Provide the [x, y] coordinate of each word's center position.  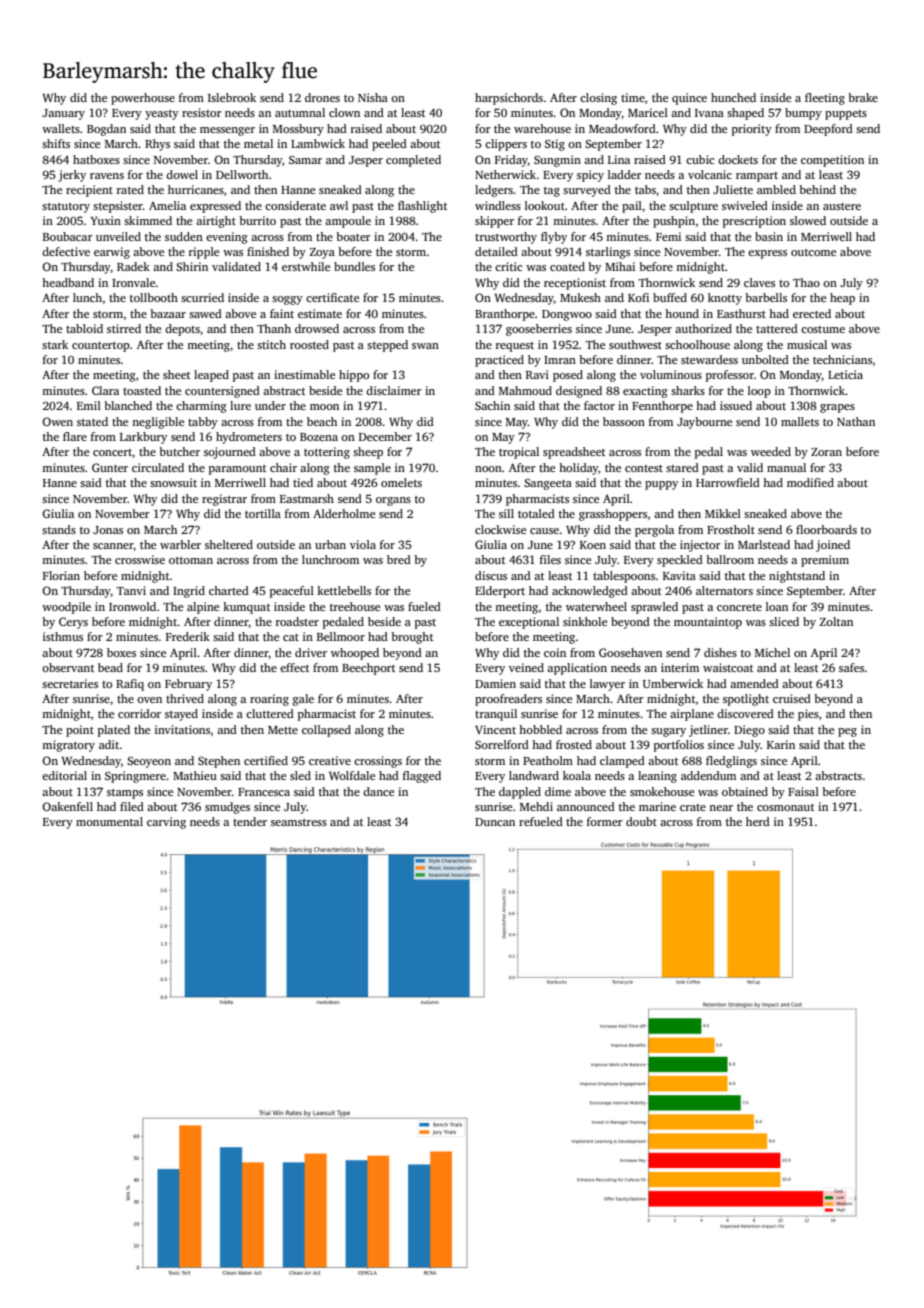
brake [863, 97]
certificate [332, 297]
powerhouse [143, 99]
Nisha [373, 97]
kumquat [246, 608]
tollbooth [154, 297]
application [577, 669]
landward [534, 775]
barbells [766, 297]
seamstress [299, 822]
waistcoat [728, 667]
